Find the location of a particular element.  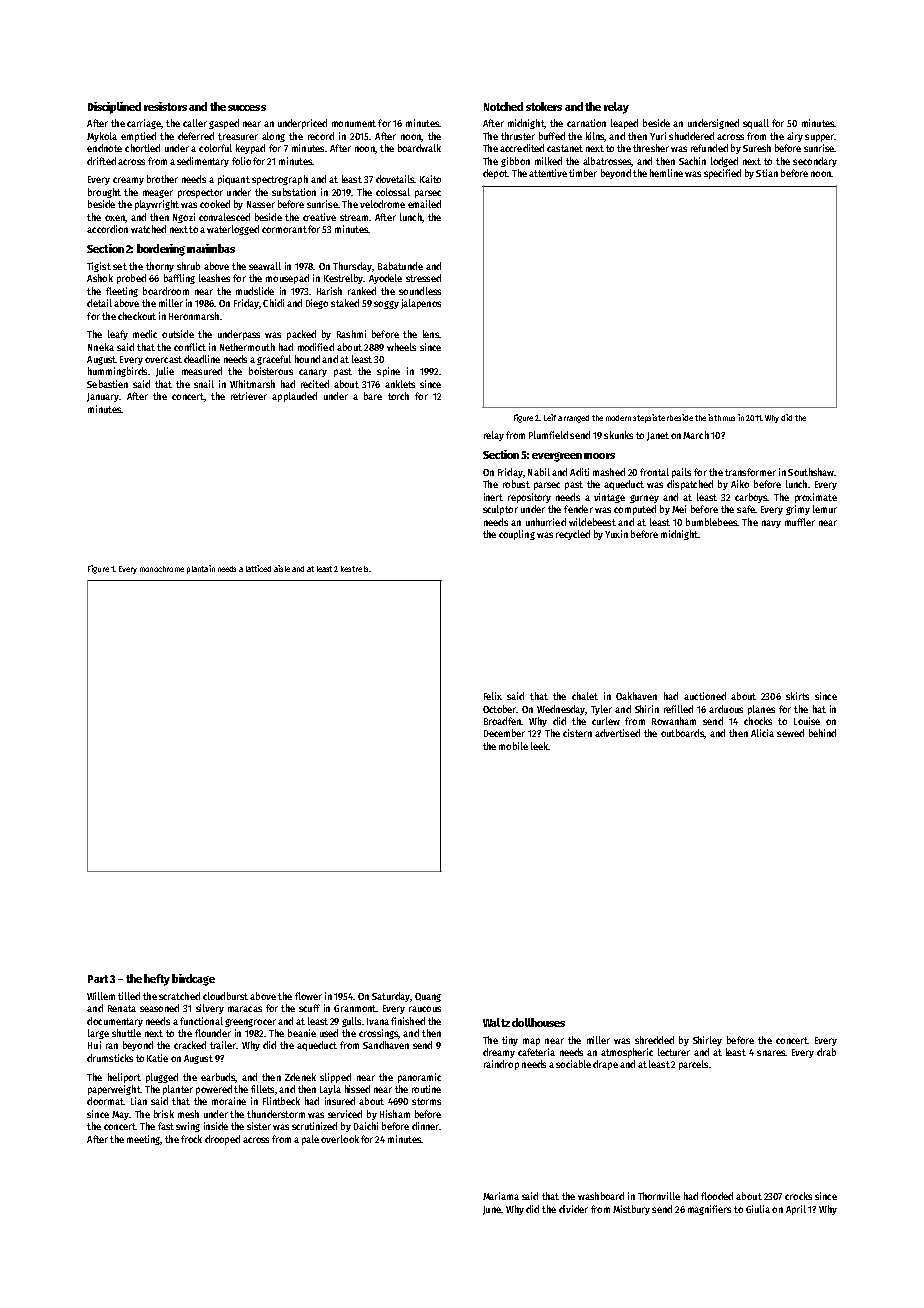

aisle is located at coordinates (282, 568).
